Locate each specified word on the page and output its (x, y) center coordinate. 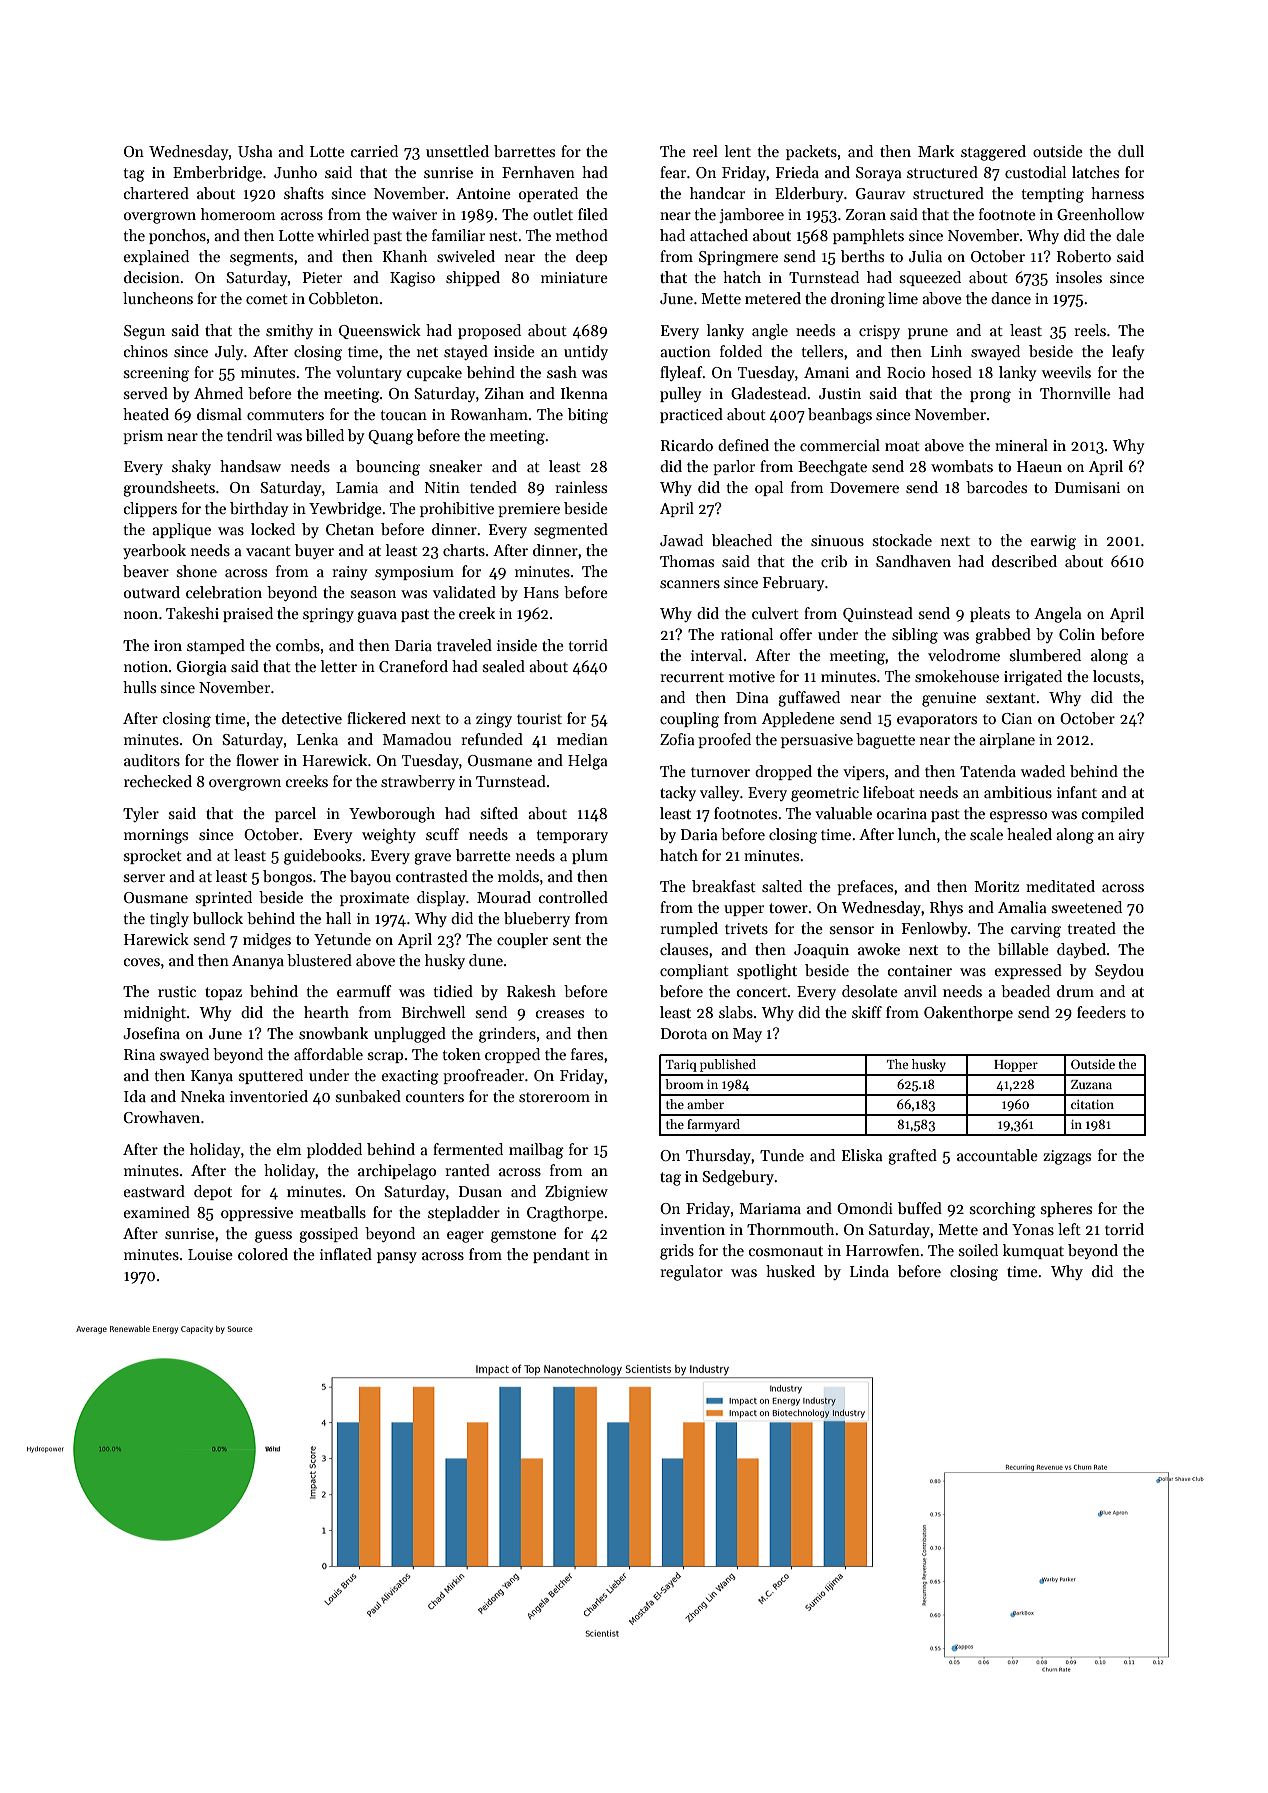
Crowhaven (161, 1117)
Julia (925, 256)
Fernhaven (538, 172)
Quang (391, 437)
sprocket (153, 856)
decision (152, 277)
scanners (690, 584)
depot (213, 1192)
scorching (1003, 1210)
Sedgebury (738, 1178)
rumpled (689, 929)
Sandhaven (913, 561)
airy (1131, 836)
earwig (1053, 542)
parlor (734, 467)
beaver (146, 571)
